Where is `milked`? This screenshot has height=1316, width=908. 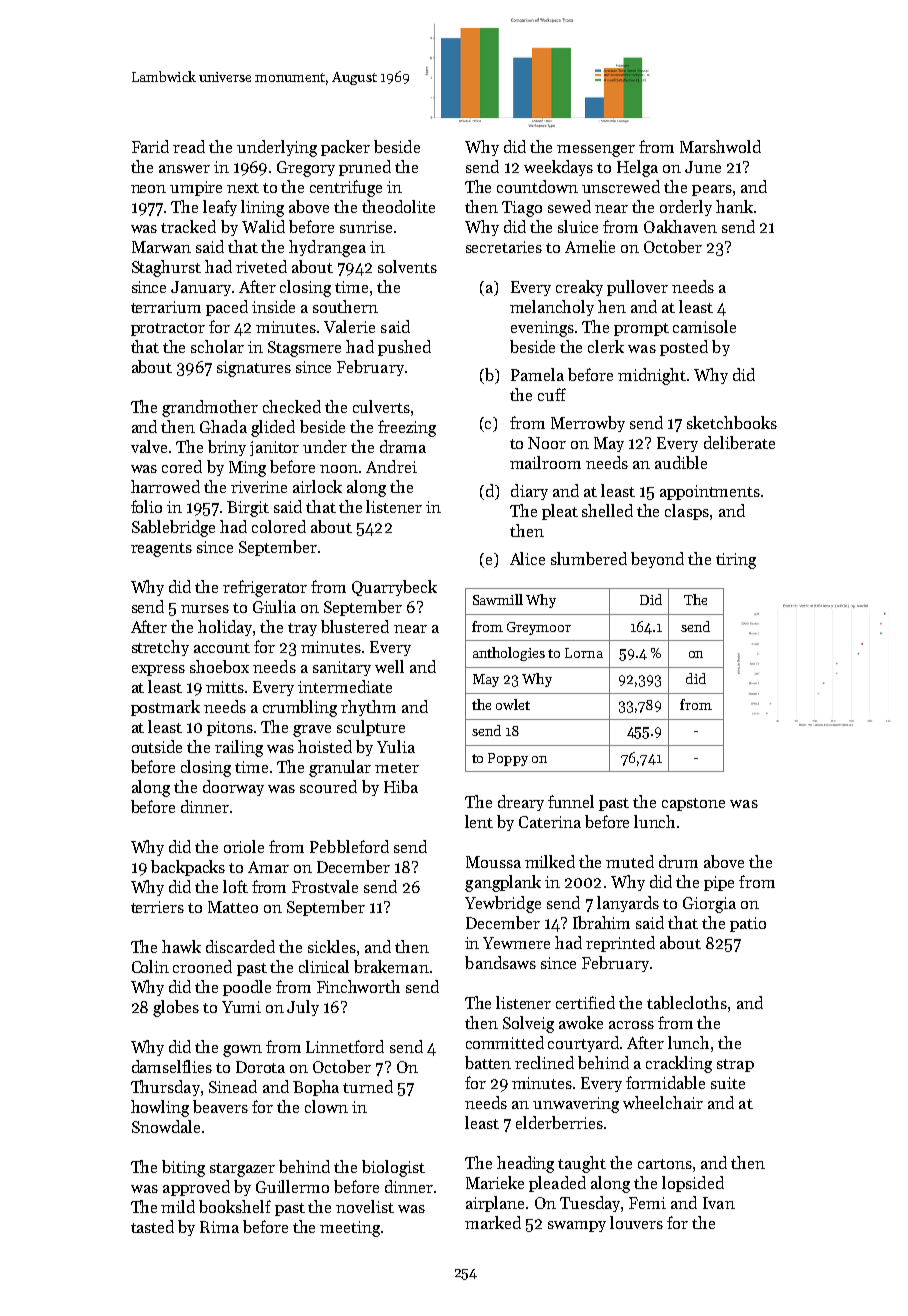
milked is located at coordinates (550, 861).
